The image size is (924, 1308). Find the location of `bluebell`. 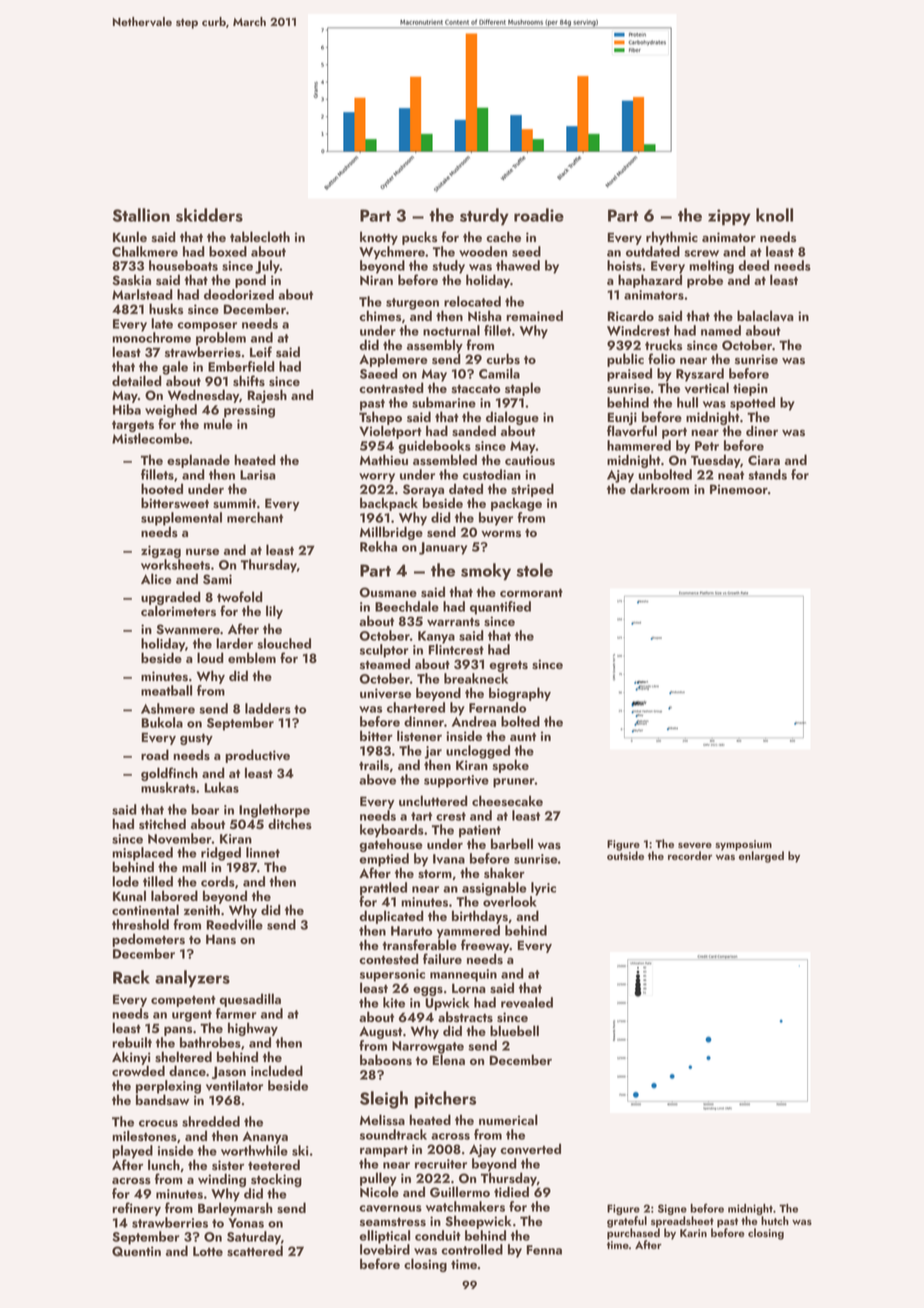

bluebell is located at coordinates (514, 1030).
